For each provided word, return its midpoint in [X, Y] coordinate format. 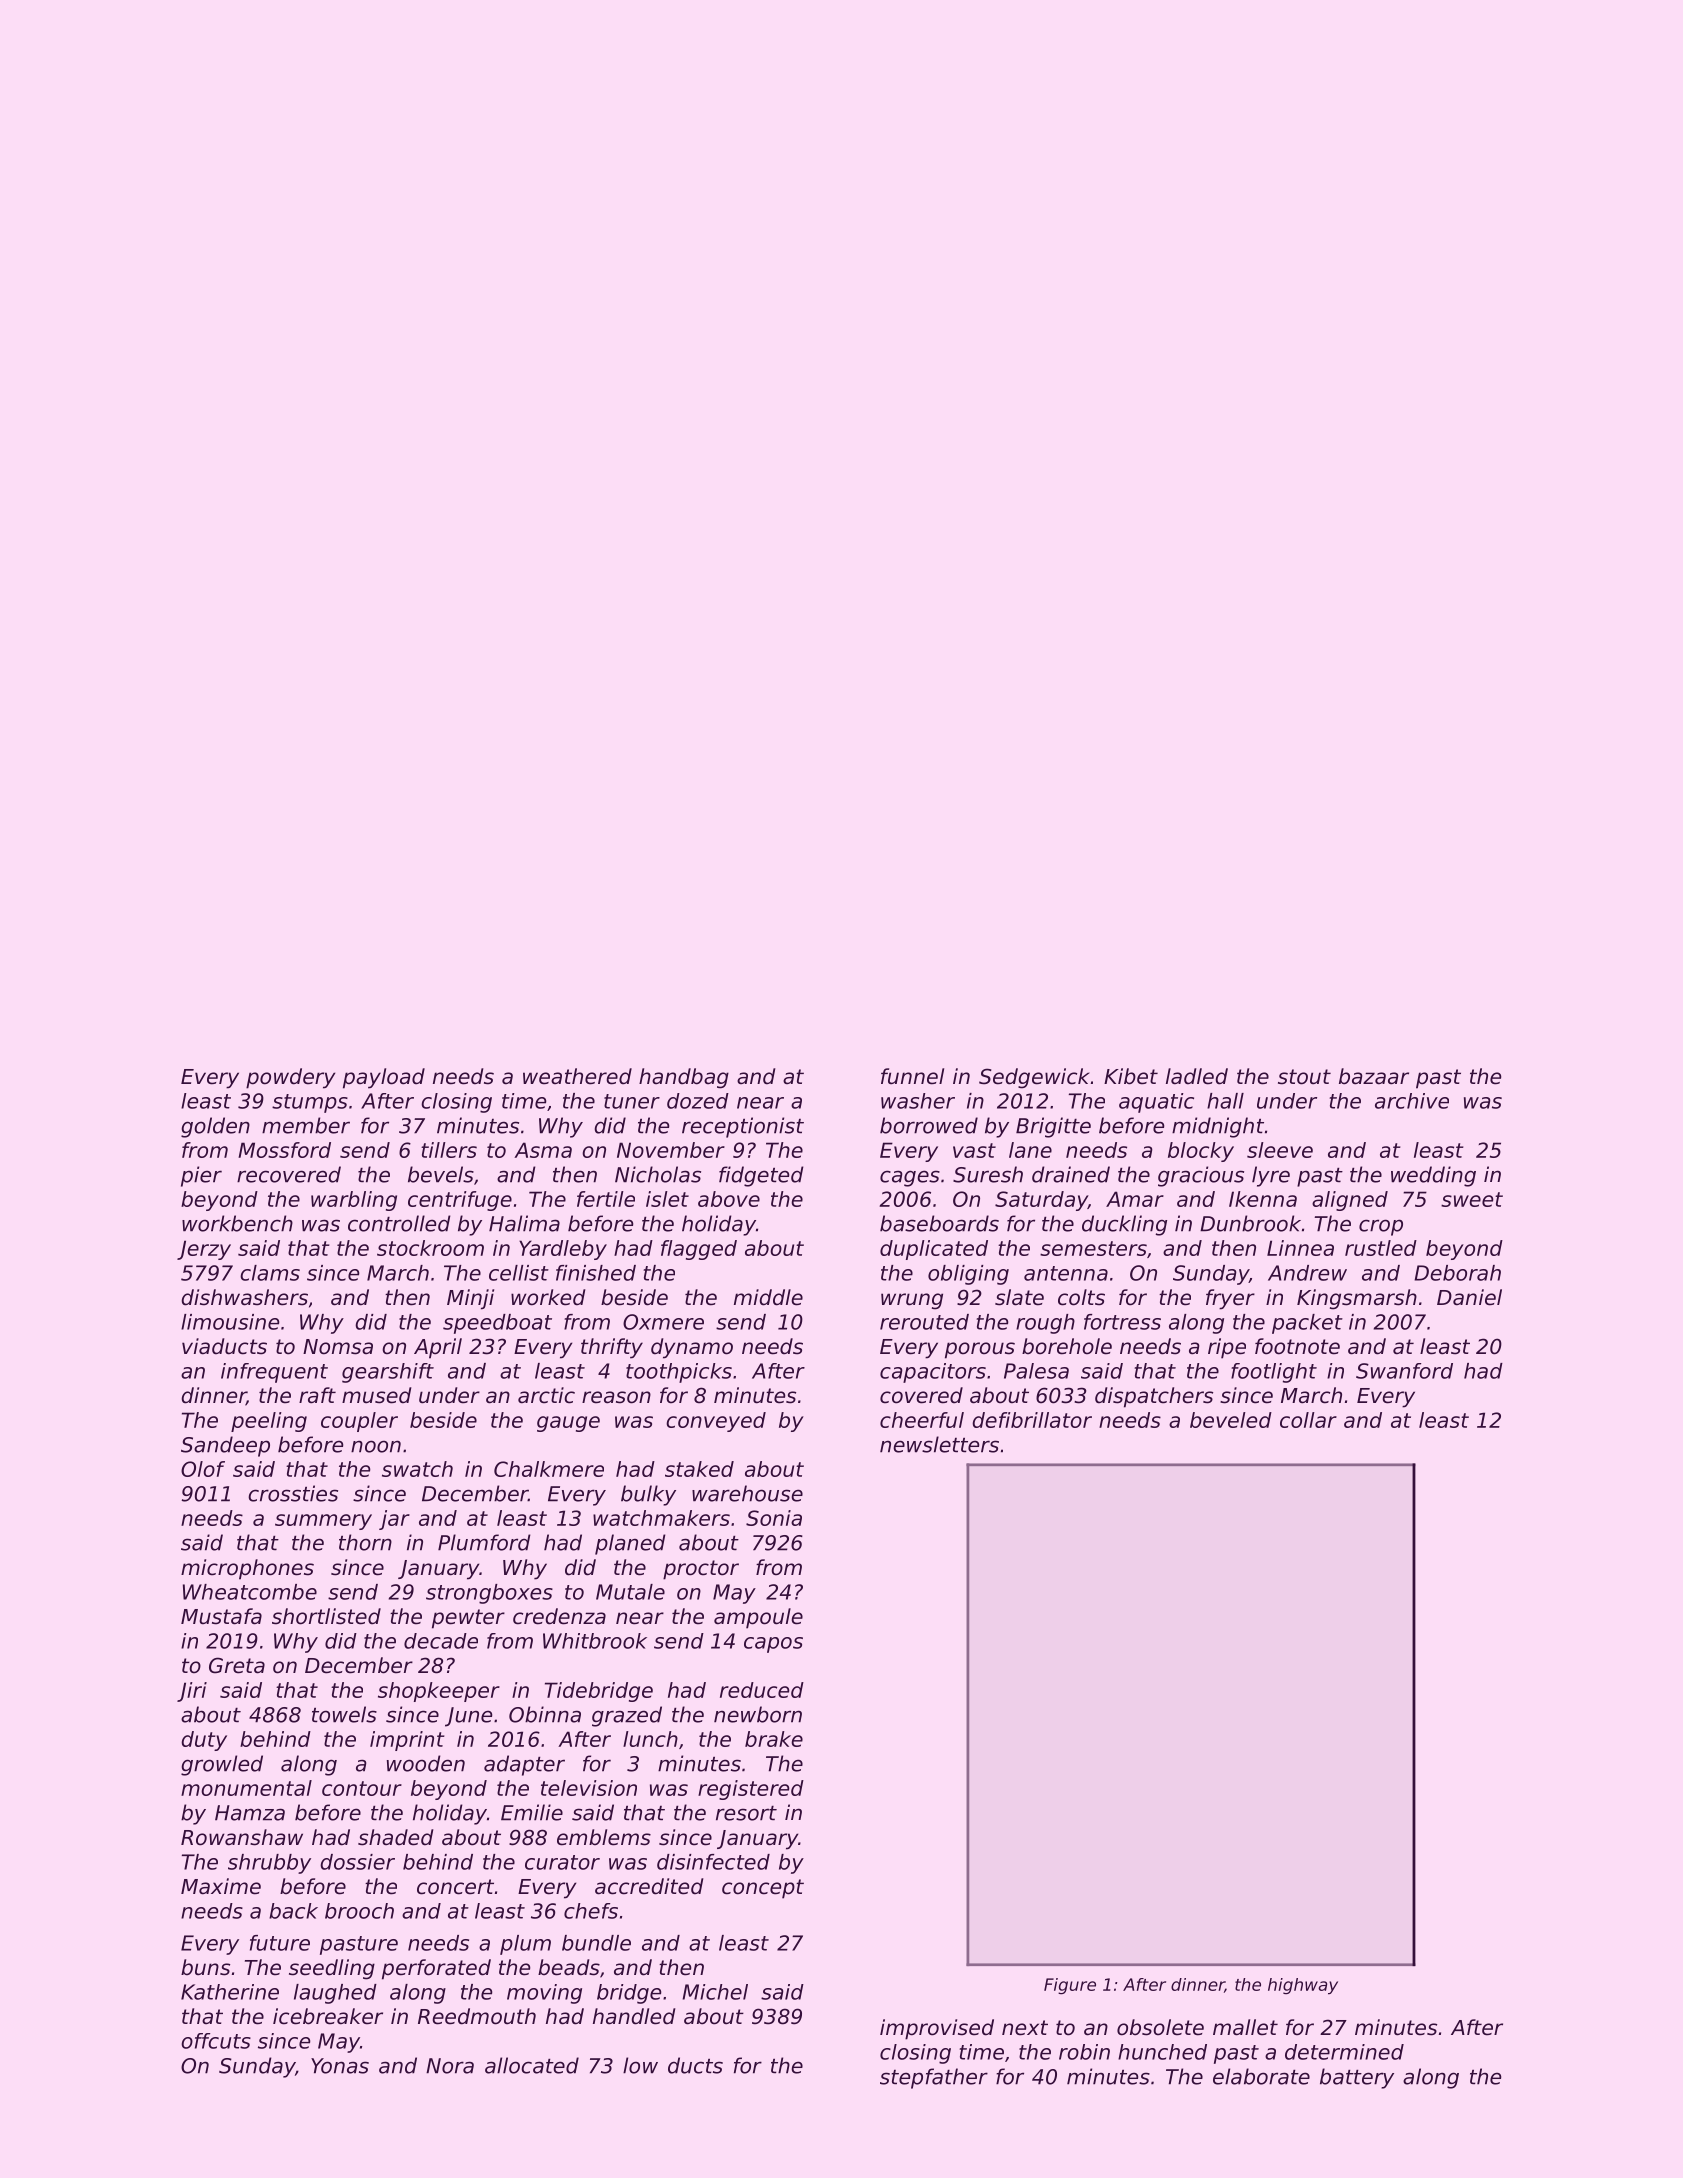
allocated [532, 2065]
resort [746, 1813]
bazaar [1374, 1076]
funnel [912, 1076]
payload [384, 1078]
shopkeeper [439, 1692]
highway [1303, 1986]
